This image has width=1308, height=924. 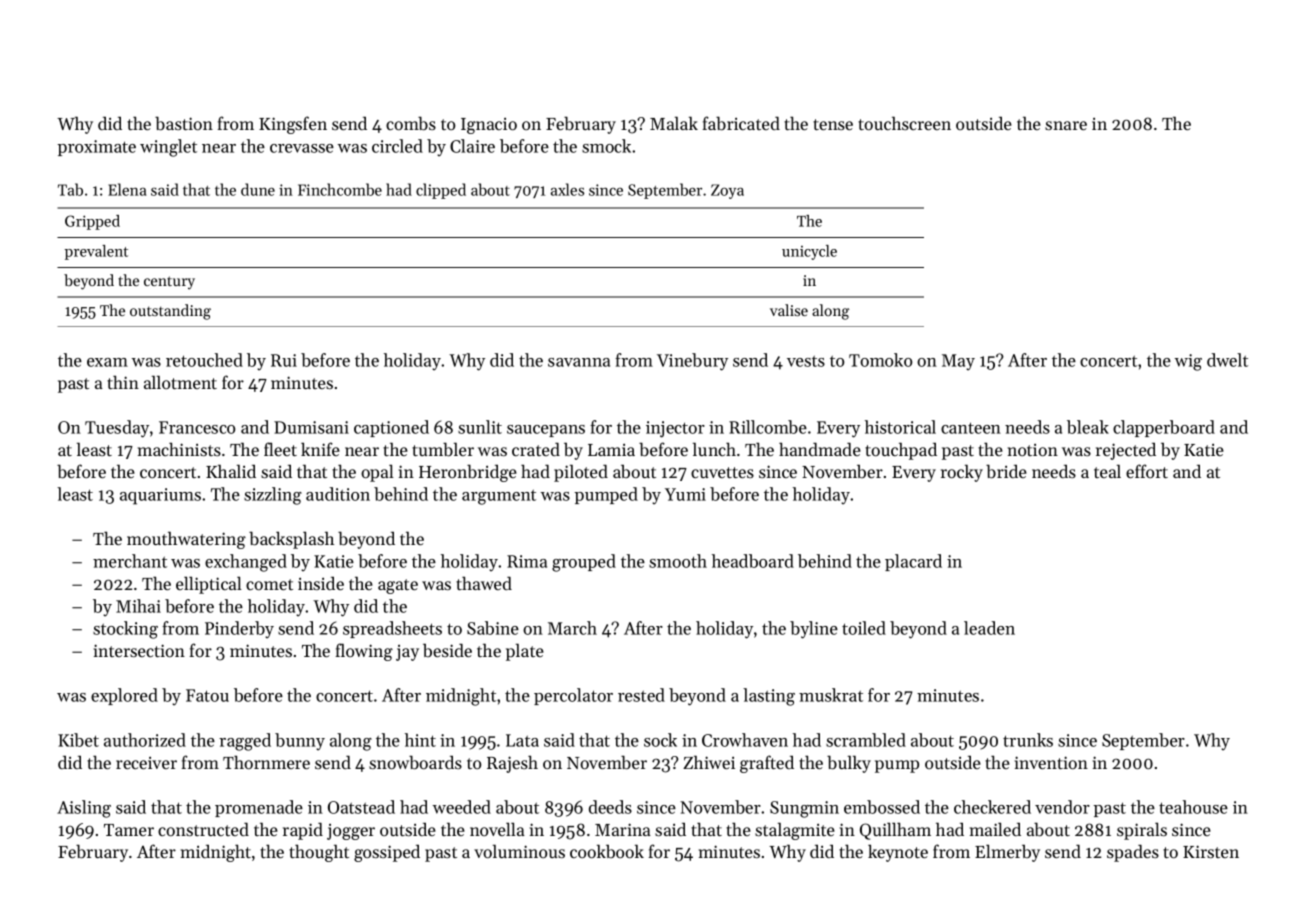 What do you see at coordinates (78, 740) in the image?
I see `Kibet` at bounding box center [78, 740].
